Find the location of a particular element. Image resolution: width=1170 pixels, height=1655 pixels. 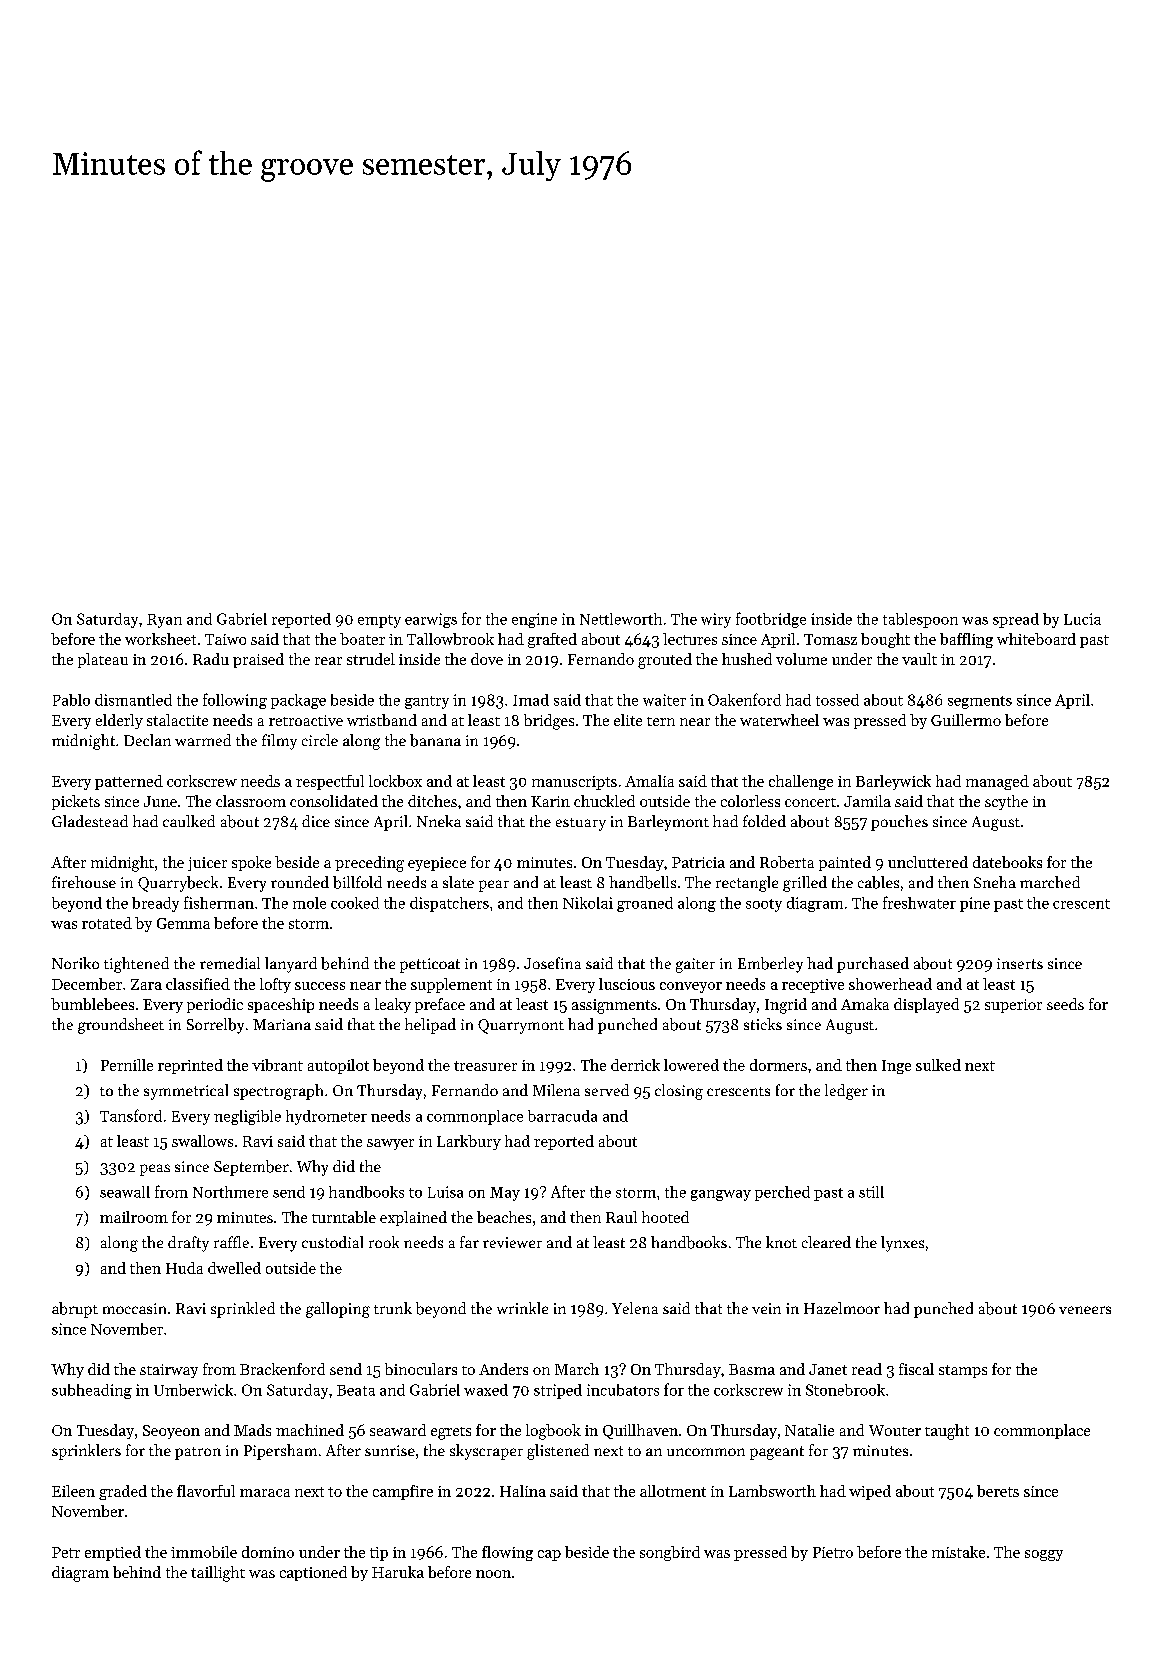

Huda is located at coordinates (184, 1268).
